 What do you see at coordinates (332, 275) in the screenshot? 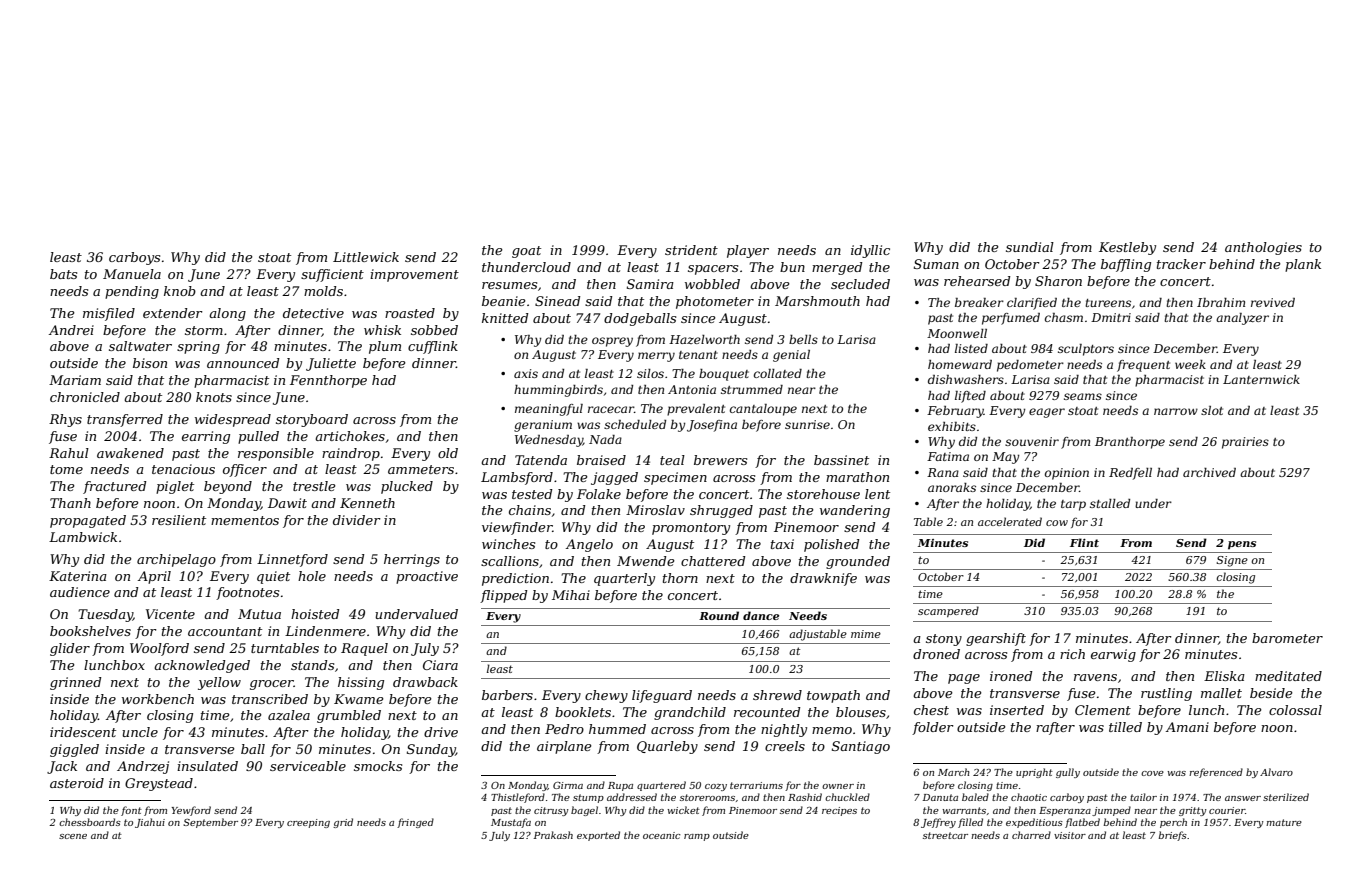
I see `sufficient` at bounding box center [332, 275].
